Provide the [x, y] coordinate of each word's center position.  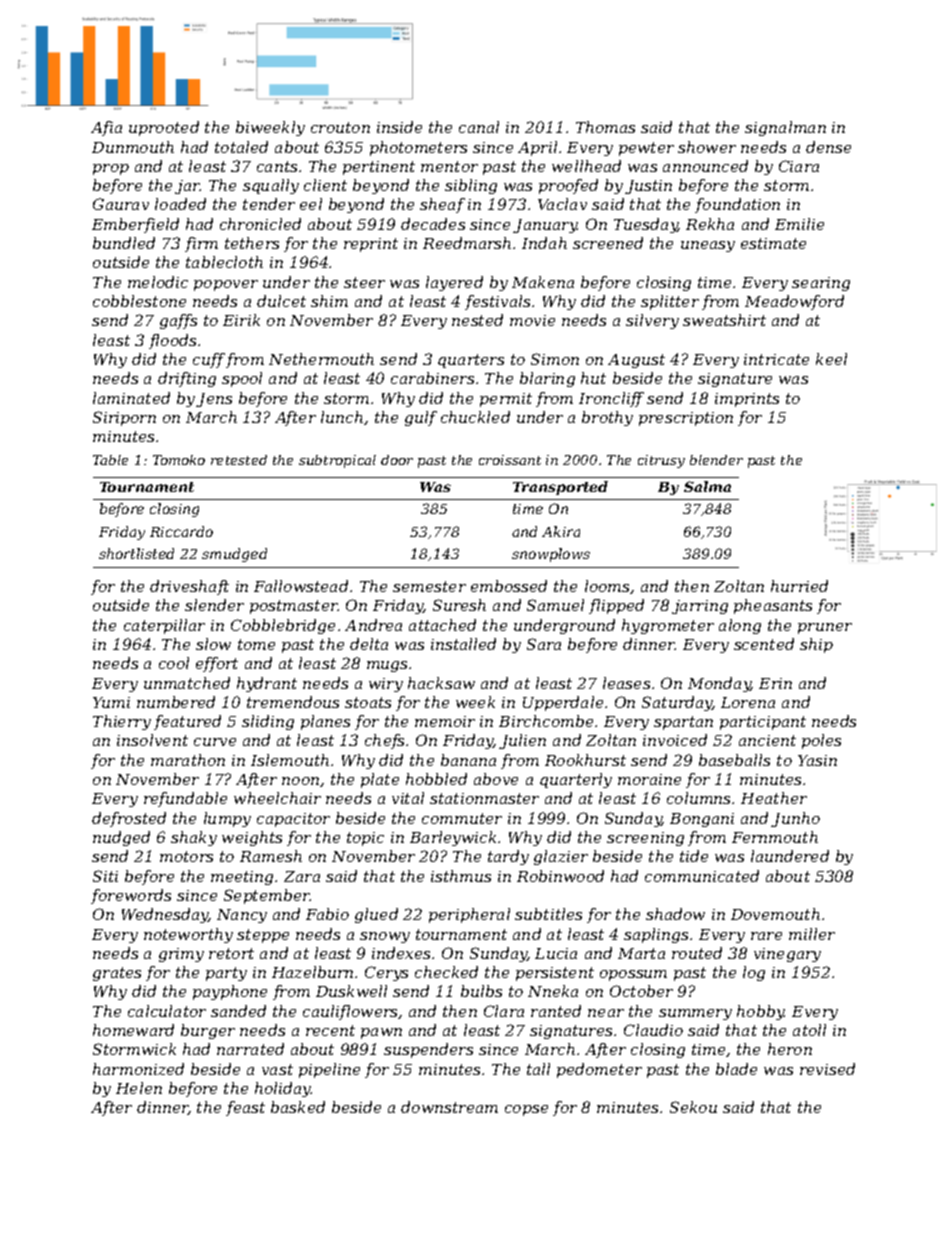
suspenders [428, 1050]
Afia [106, 128]
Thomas [605, 127]
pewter [646, 149]
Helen [139, 1088]
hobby [761, 1012]
